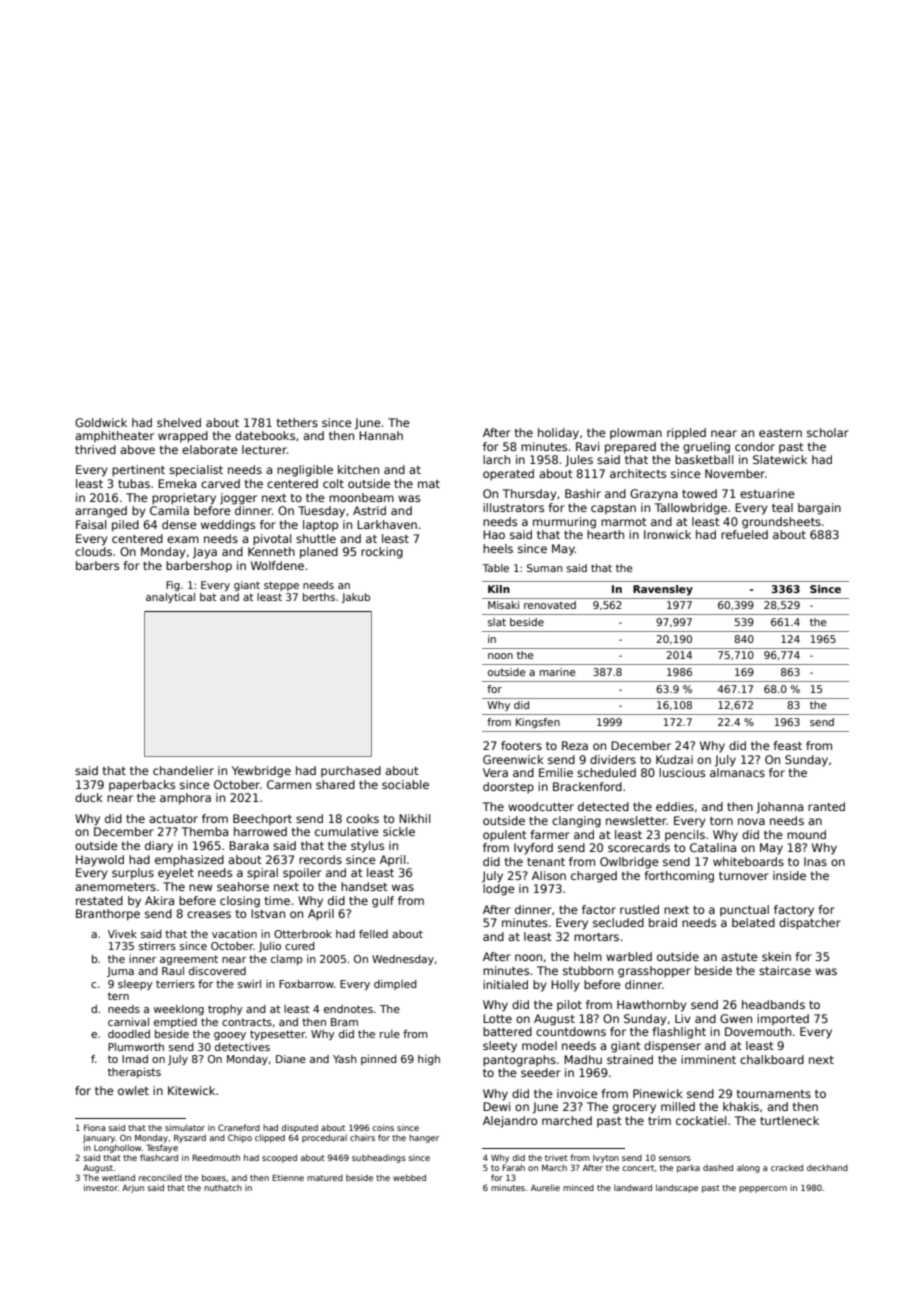 This screenshot has height=1308, width=924. I want to click on Suman, so click(544, 568).
